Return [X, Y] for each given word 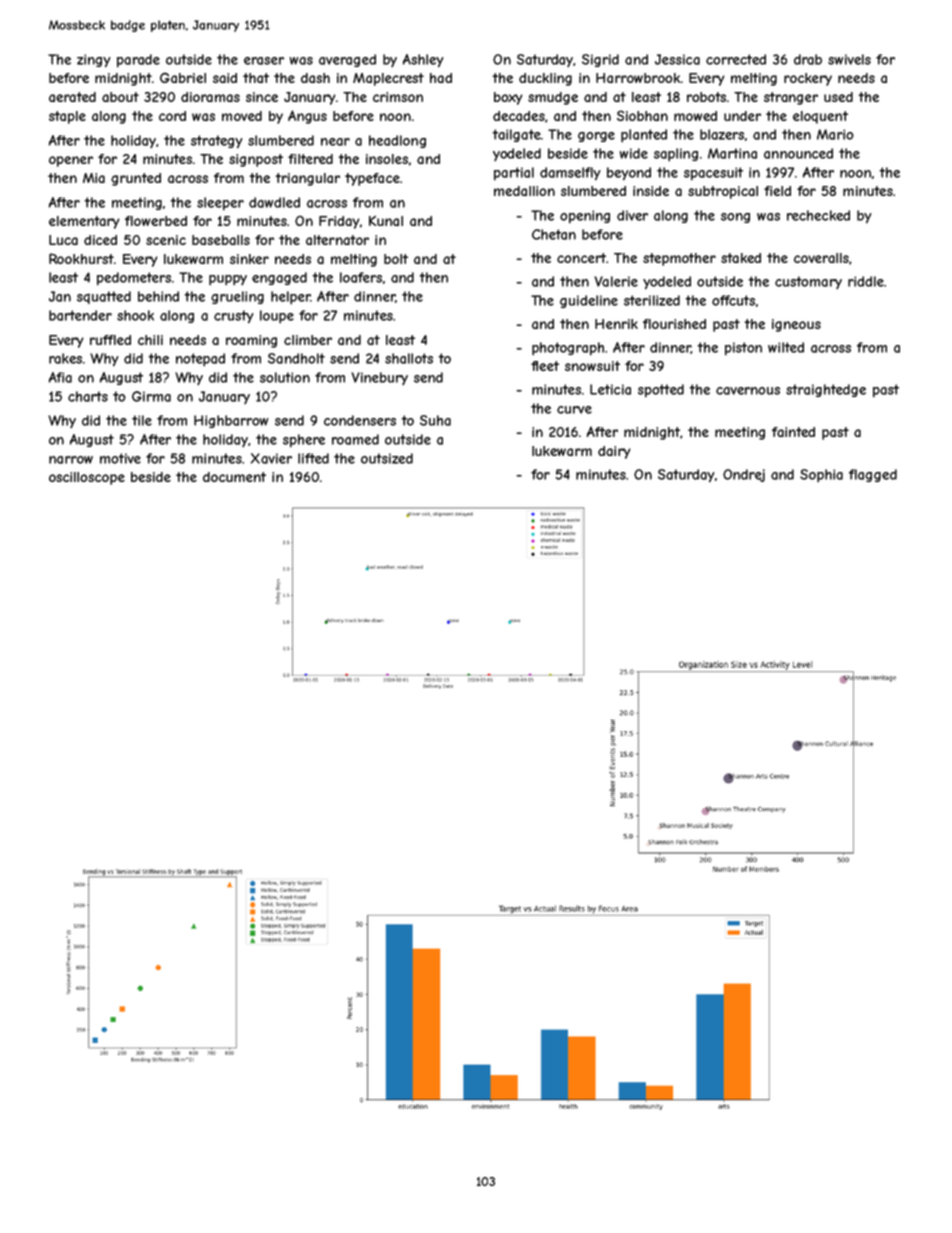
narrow [71, 460]
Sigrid [600, 60]
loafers [361, 277]
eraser [264, 61]
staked [741, 258]
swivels [849, 59]
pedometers [134, 279]
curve [574, 410]
